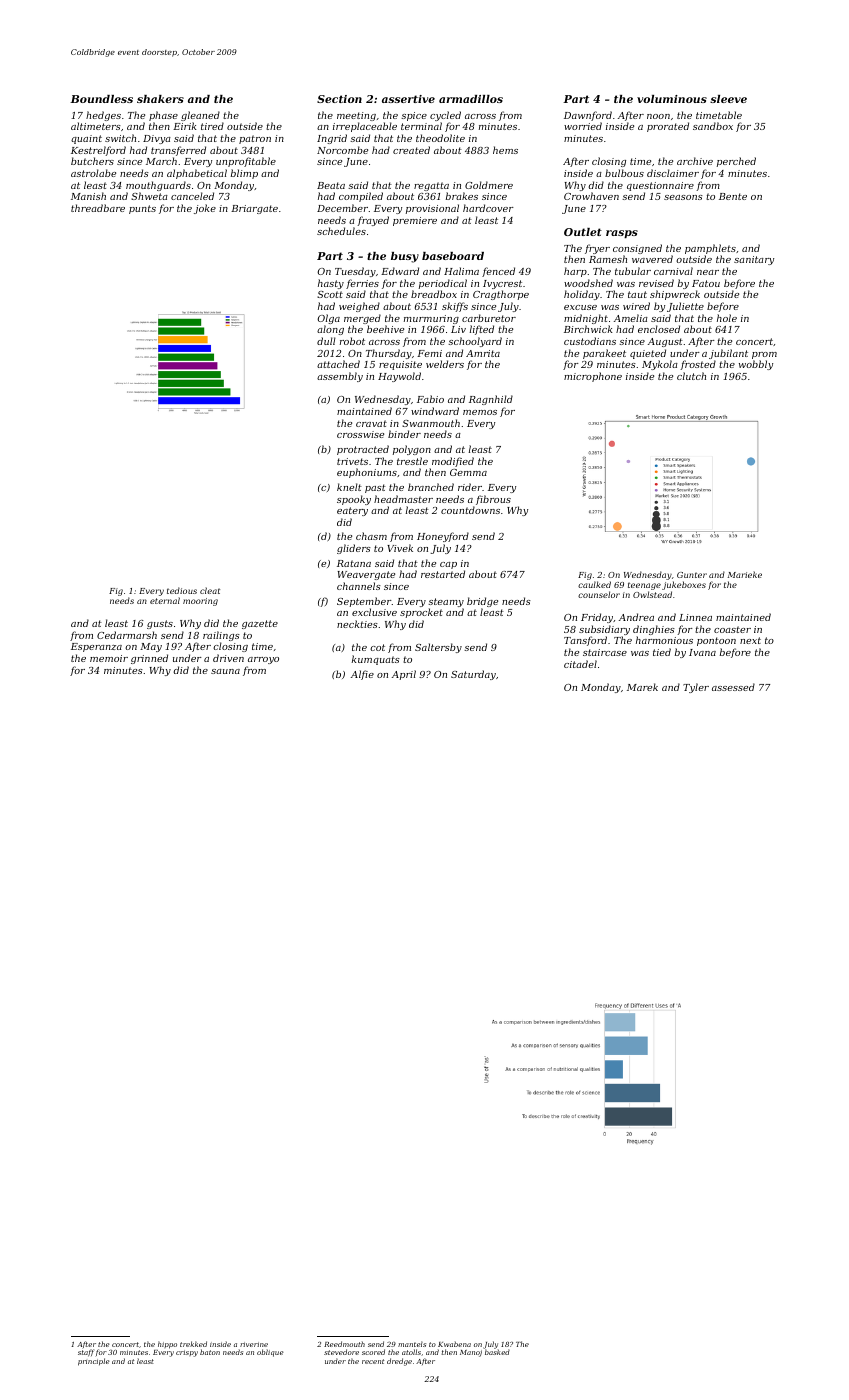  Describe the element at coordinates (431, 319) in the screenshot. I see `murmuring` at that location.
